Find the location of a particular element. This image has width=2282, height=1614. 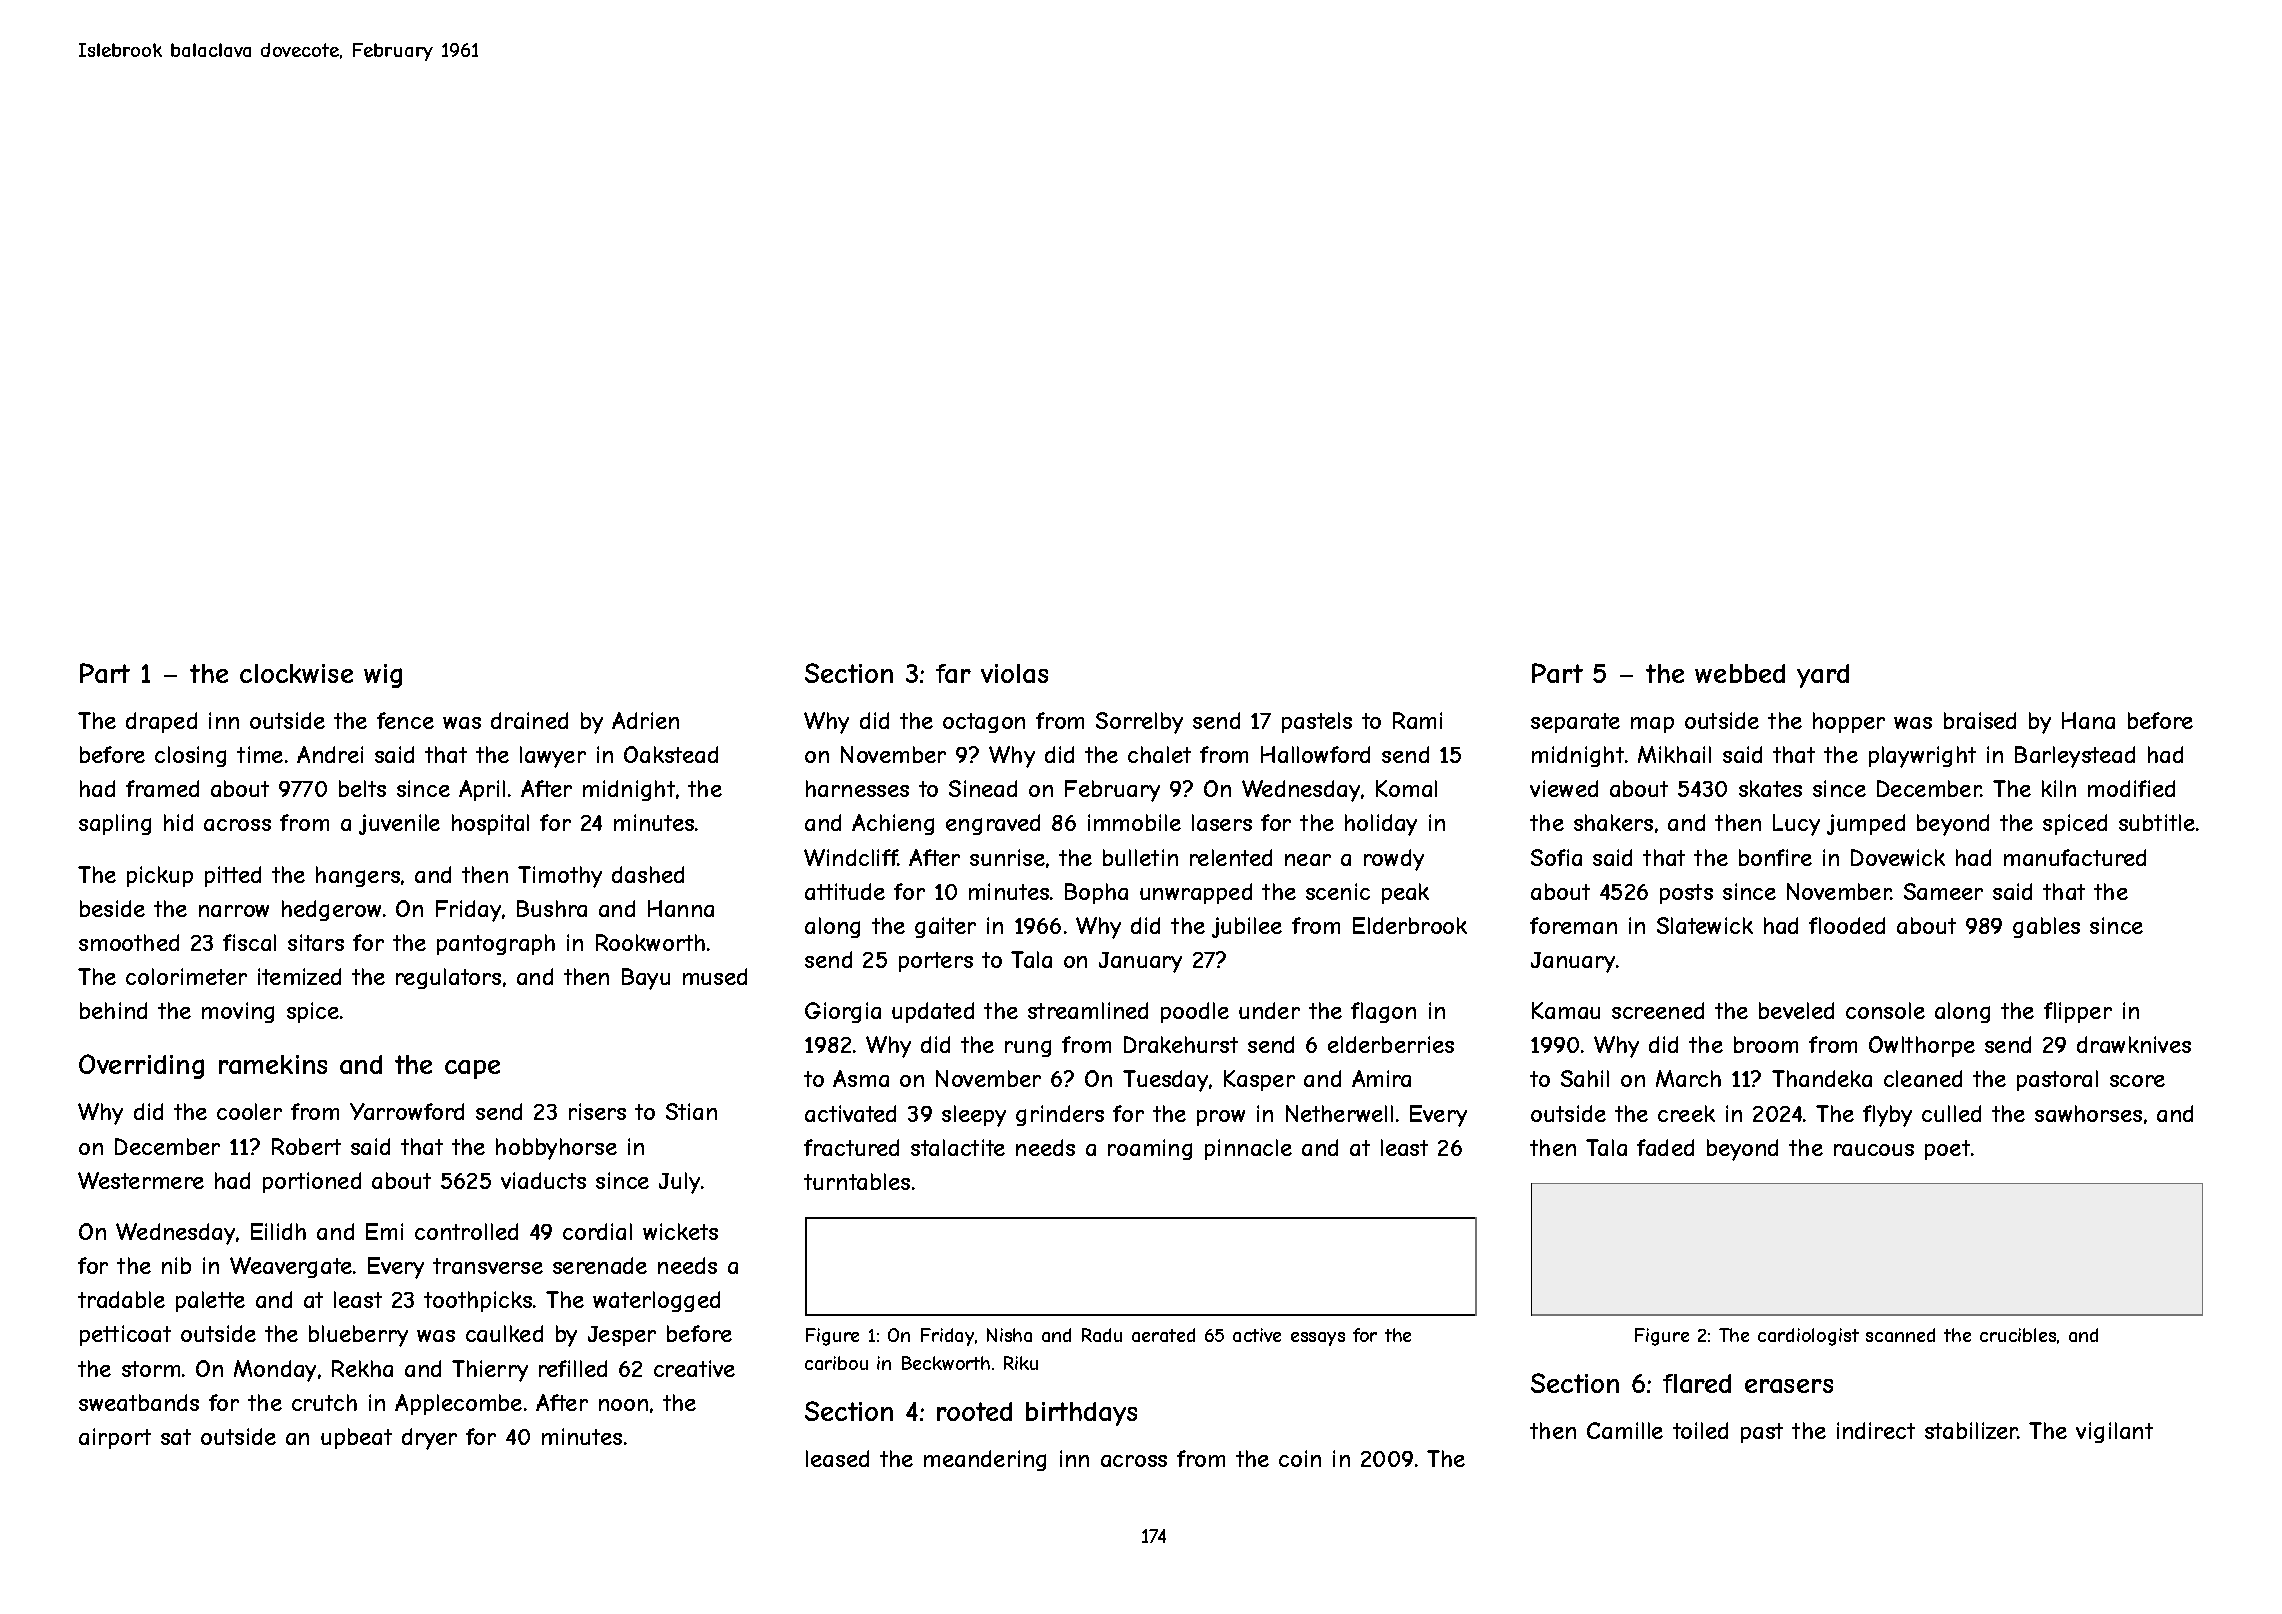

colorimeter is located at coordinates (186, 976).
